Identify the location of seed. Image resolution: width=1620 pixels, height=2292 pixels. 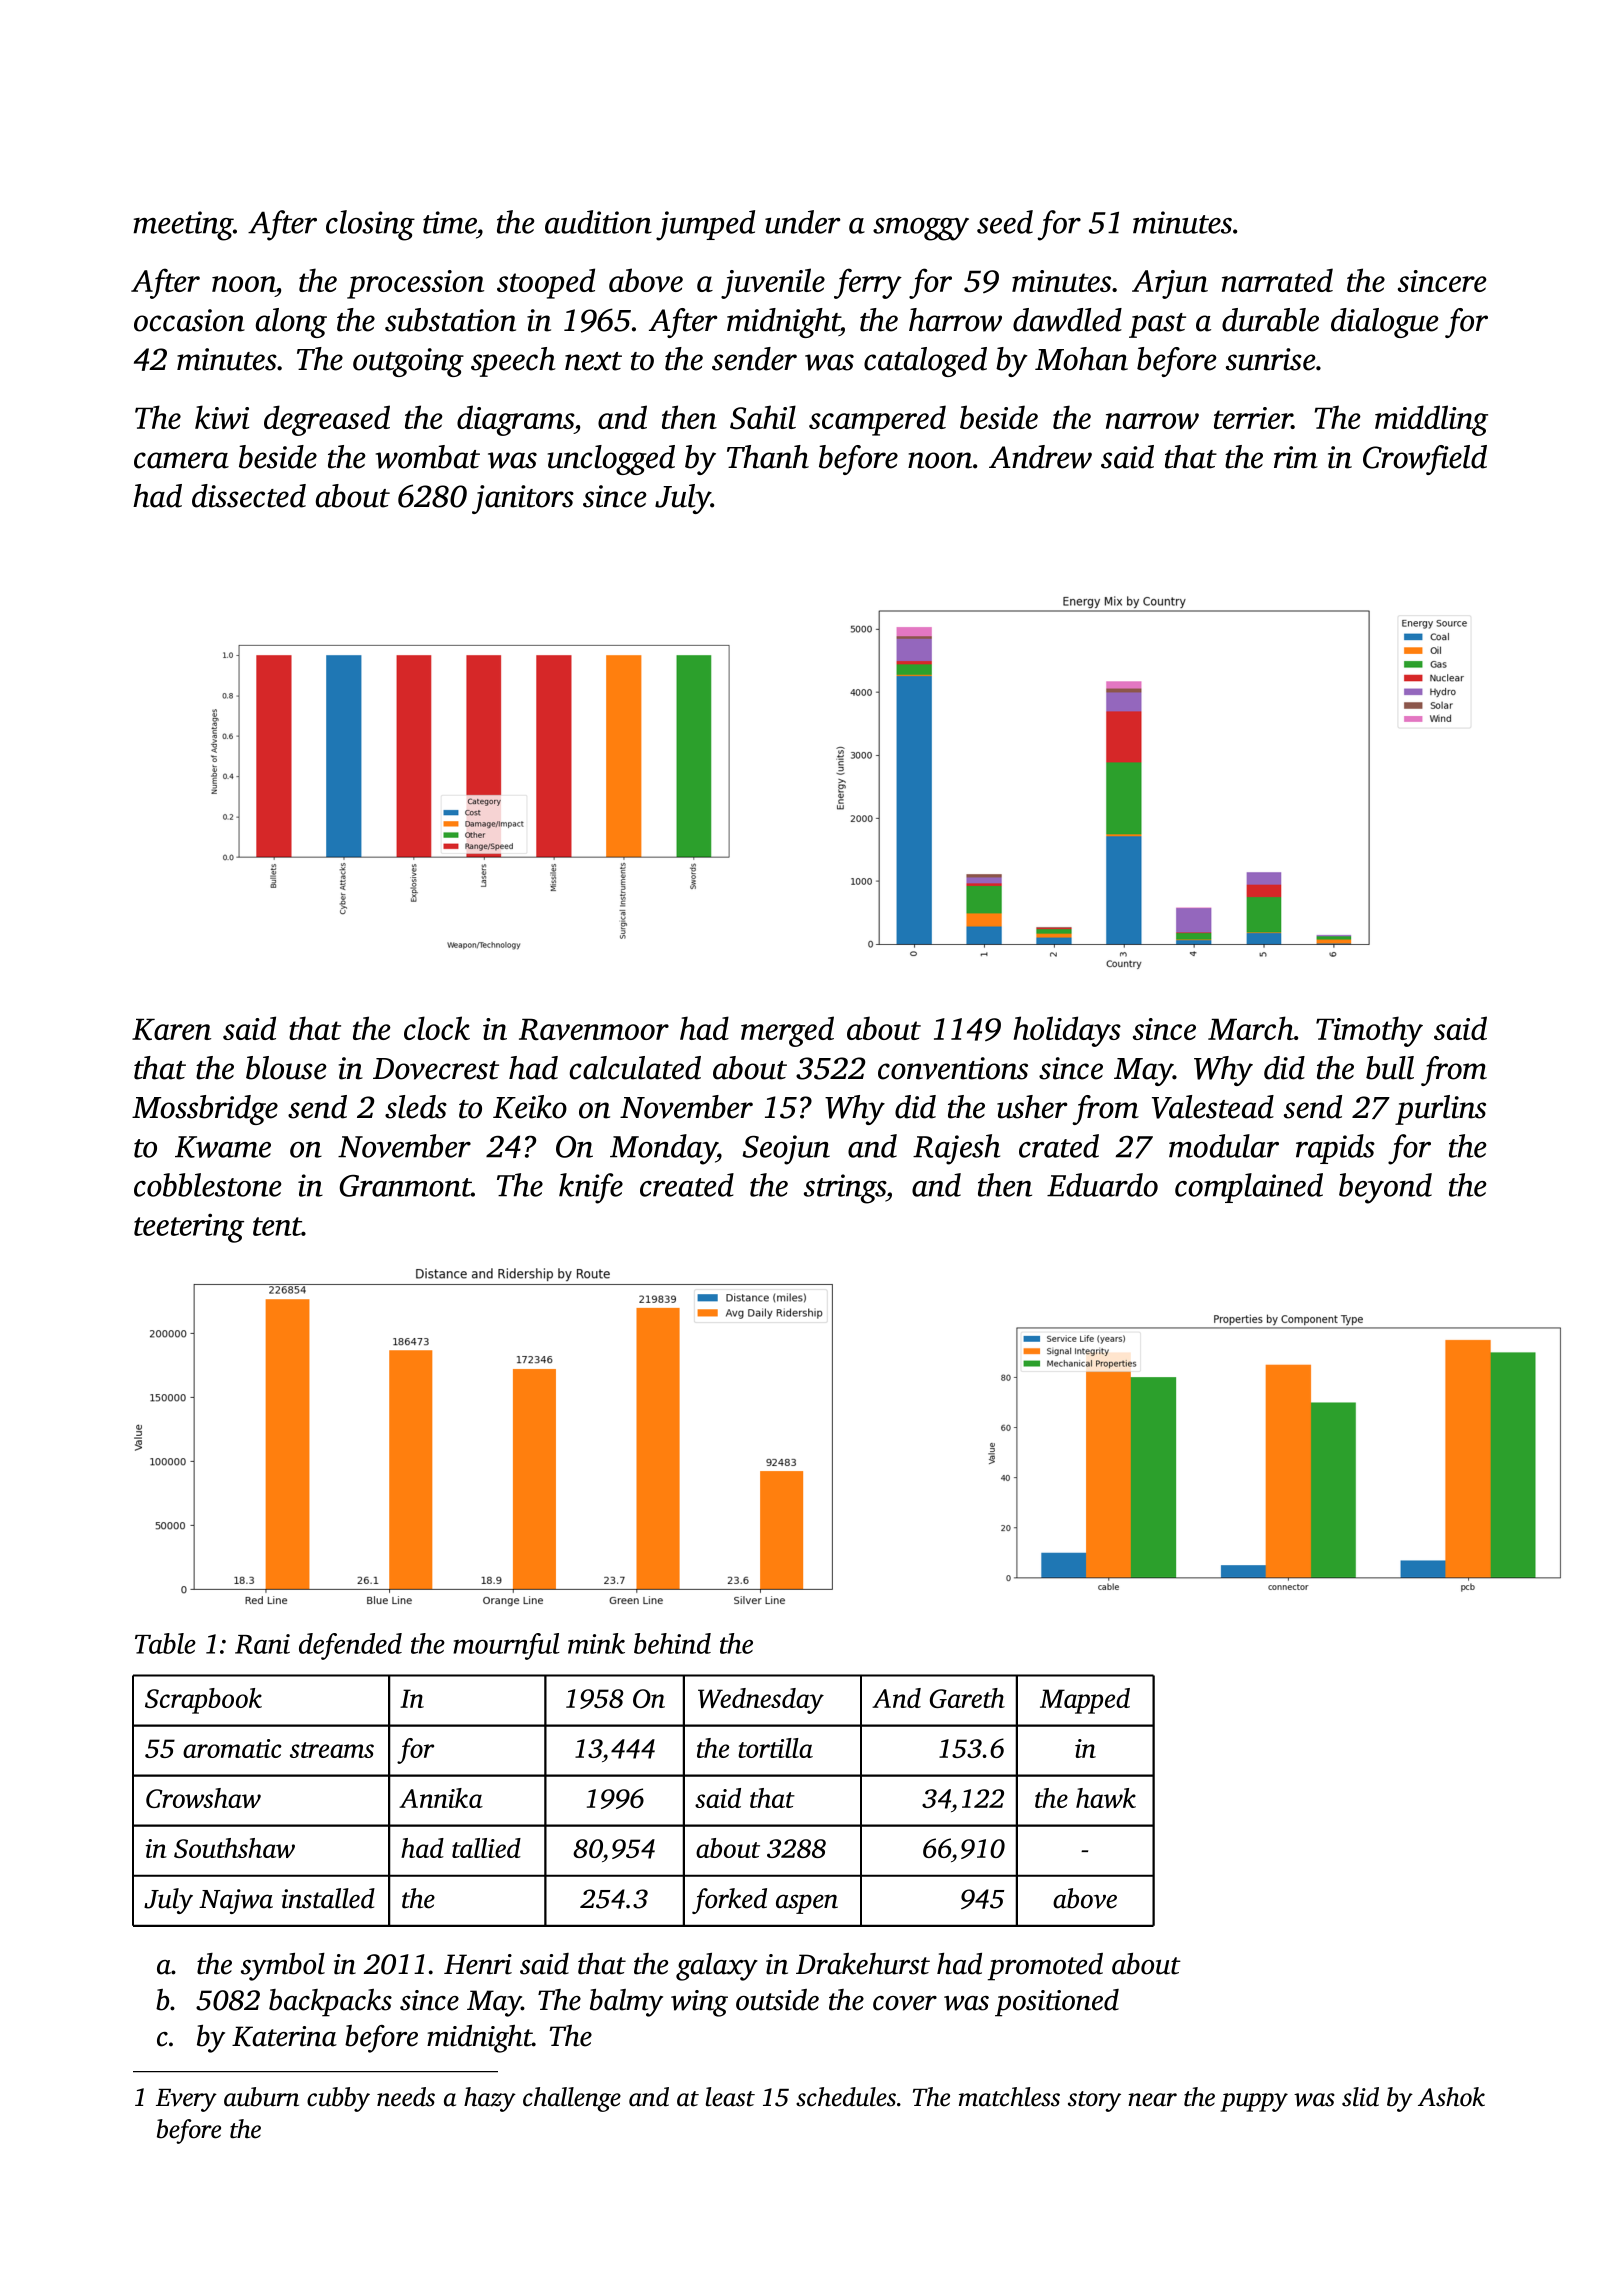
(1005, 222).
